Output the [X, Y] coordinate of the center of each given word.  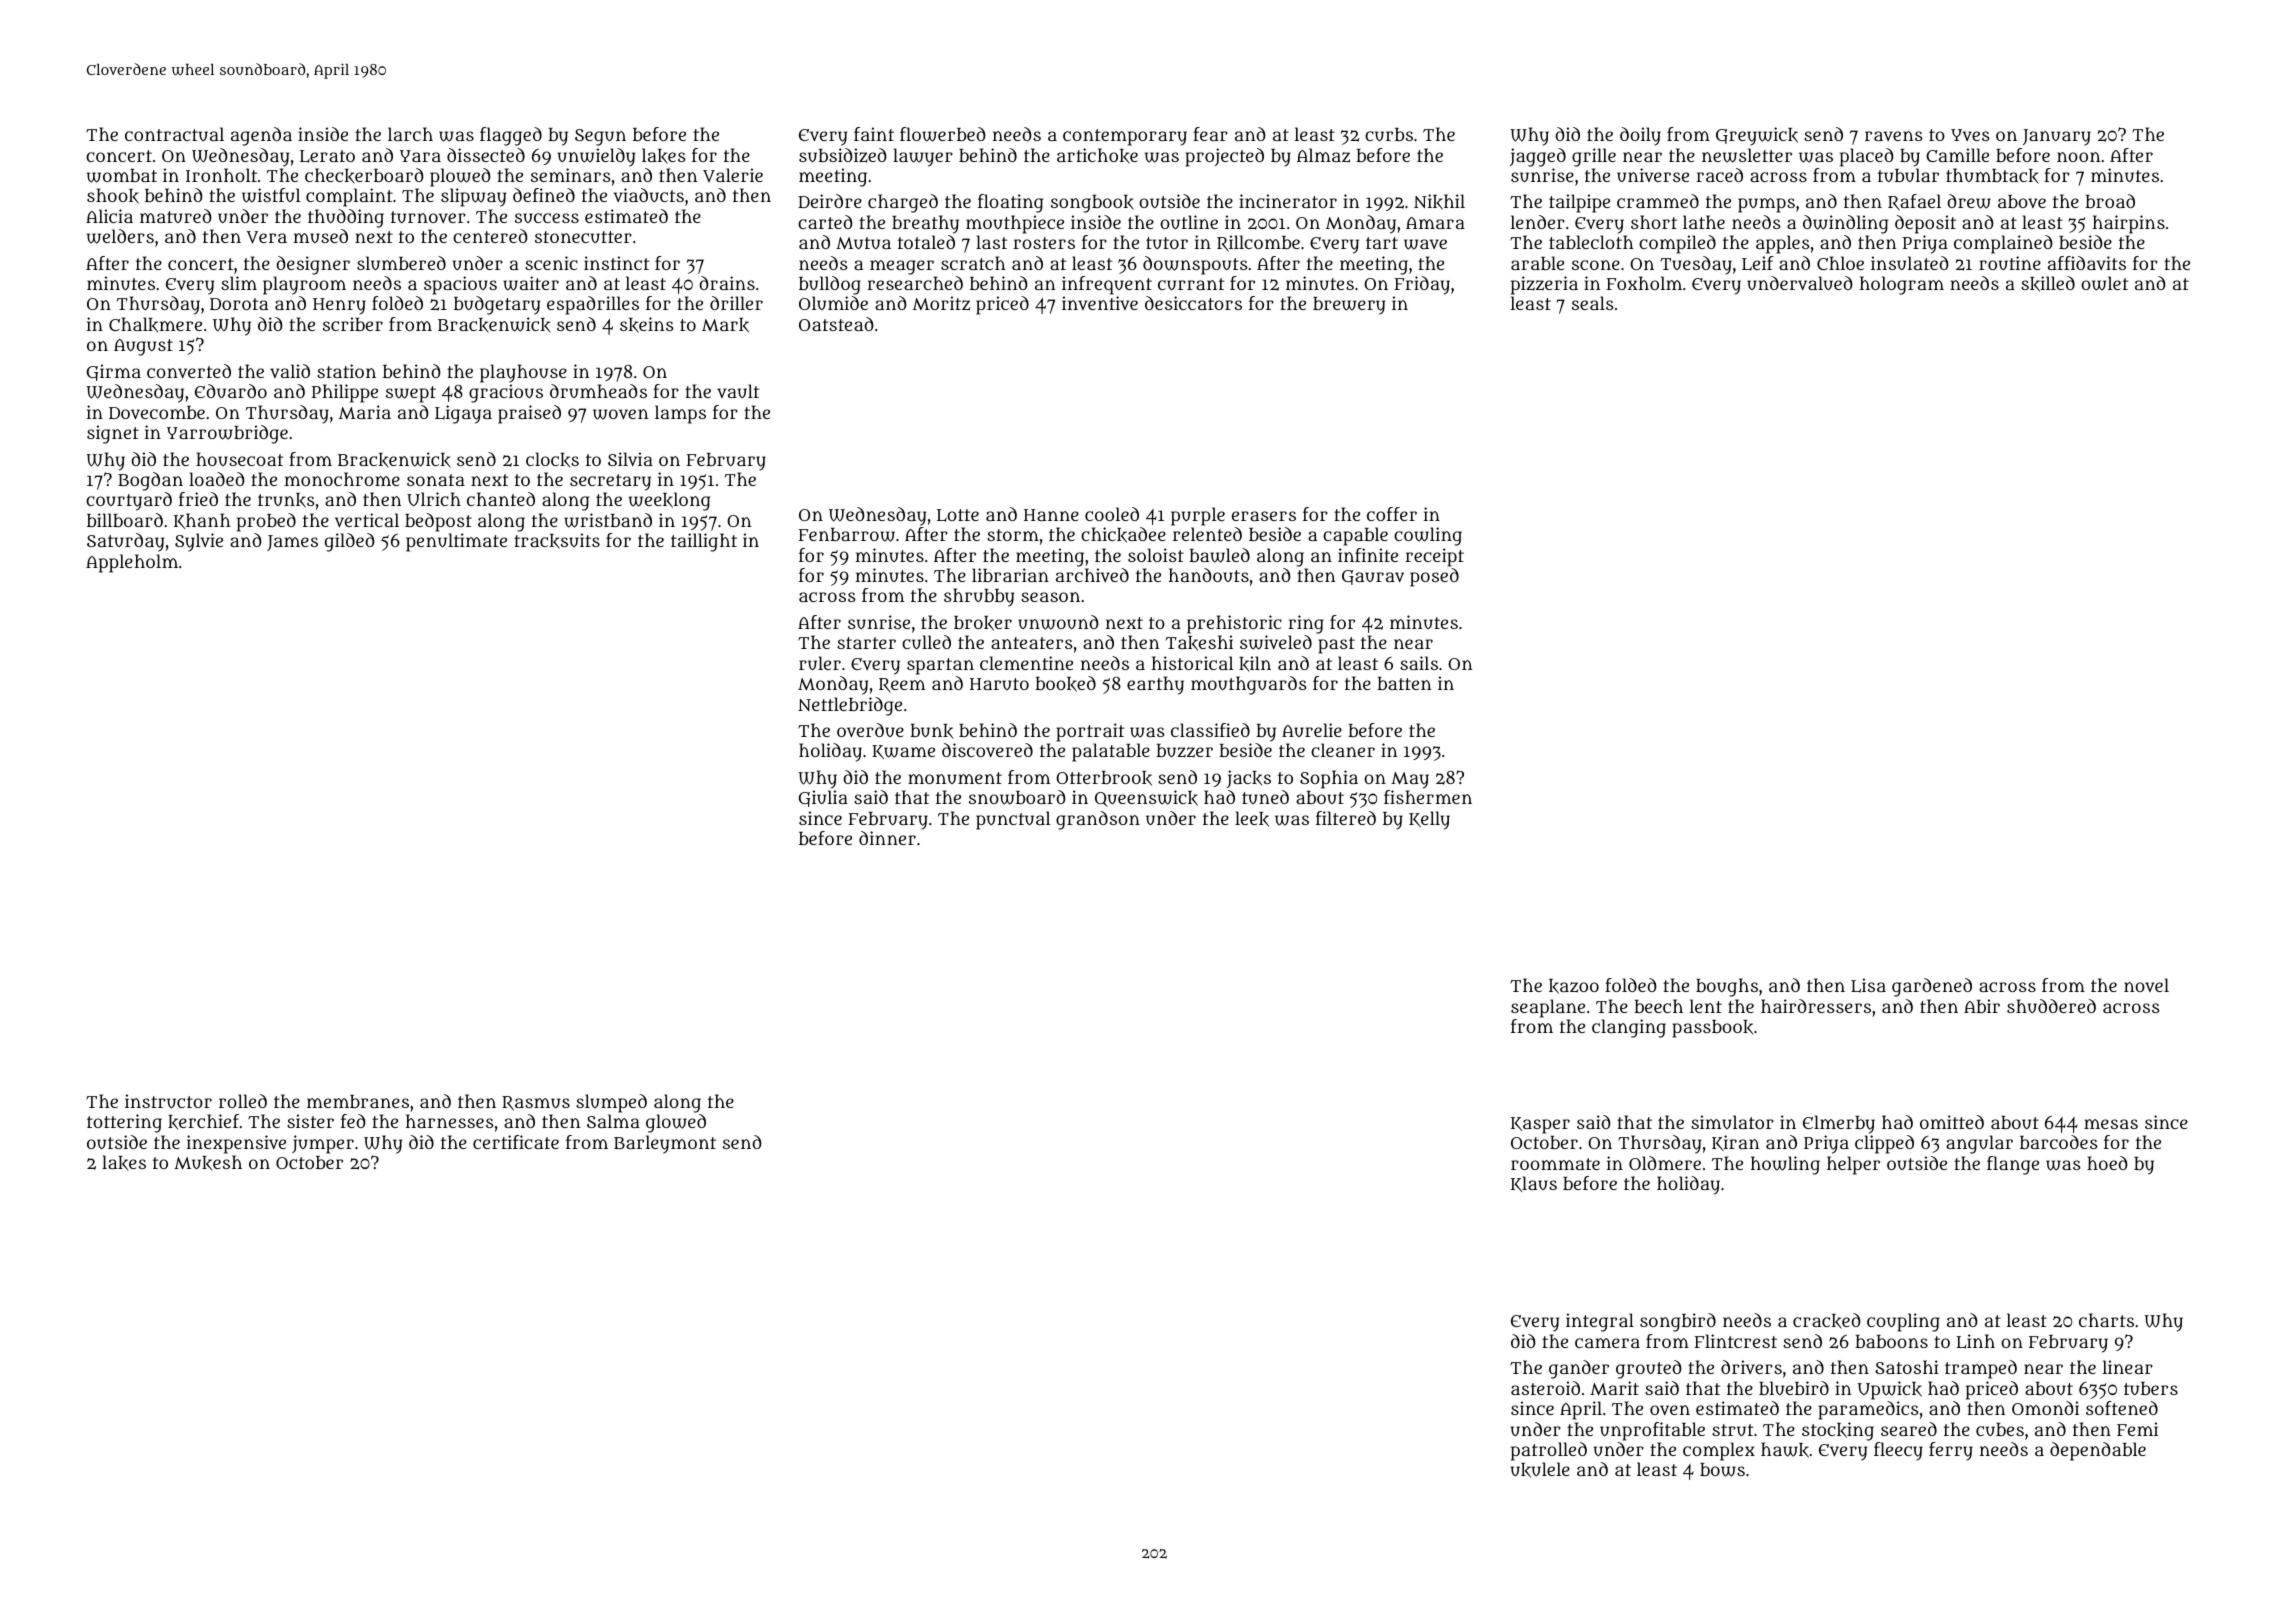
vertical [367, 520]
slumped [611, 1103]
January [2057, 137]
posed [1434, 577]
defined [544, 195]
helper [1853, 1165]
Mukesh [208, 1163]
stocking [1838, 1431]
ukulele [1540, 1470]
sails [1419, 663]
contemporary [1125, 137]
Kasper [1540, 1125]
